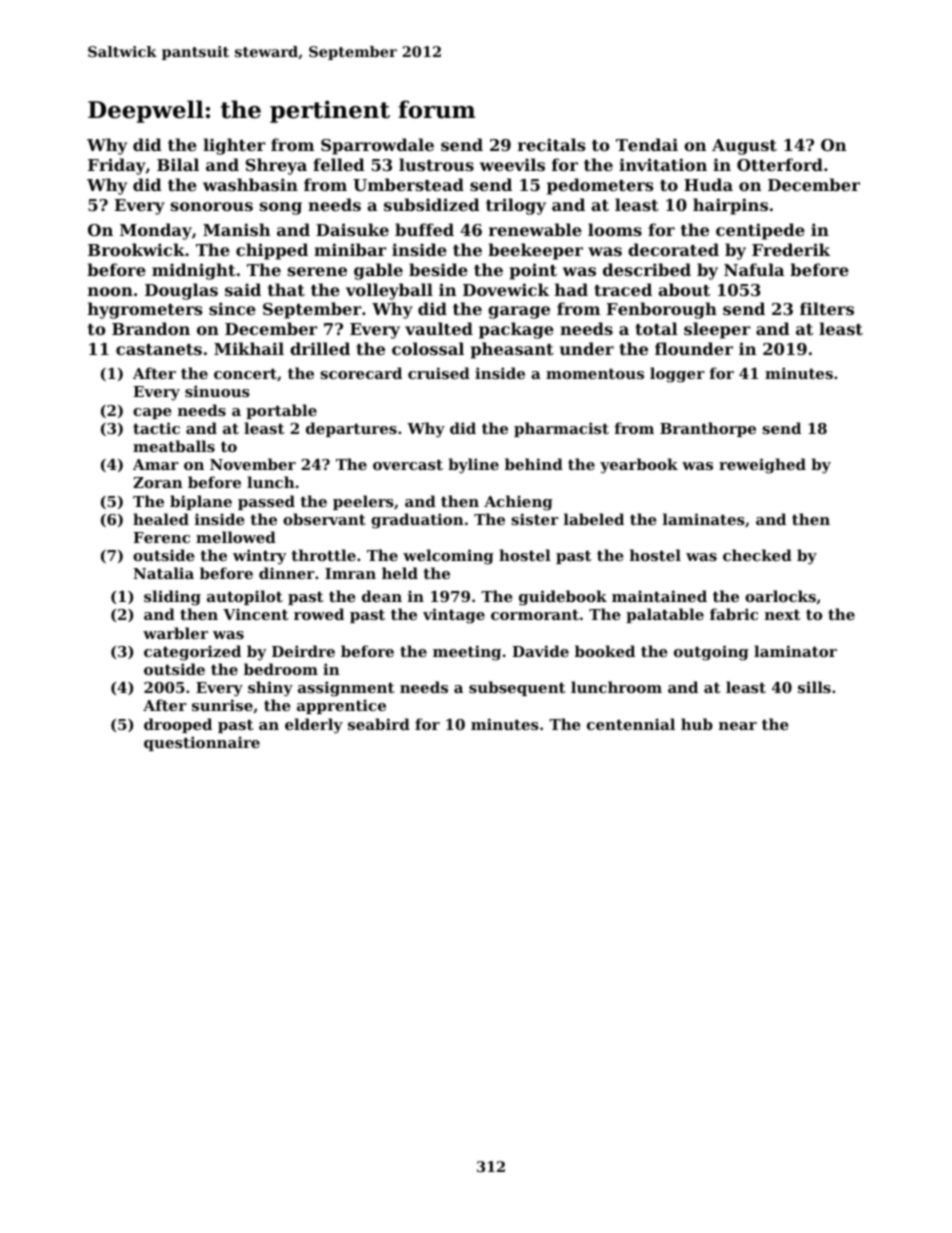 This document has height=1233, width=952. What do you see at coordinates (631, 724) in the document?
I see `centennial` at bounding box center [631, 724].
